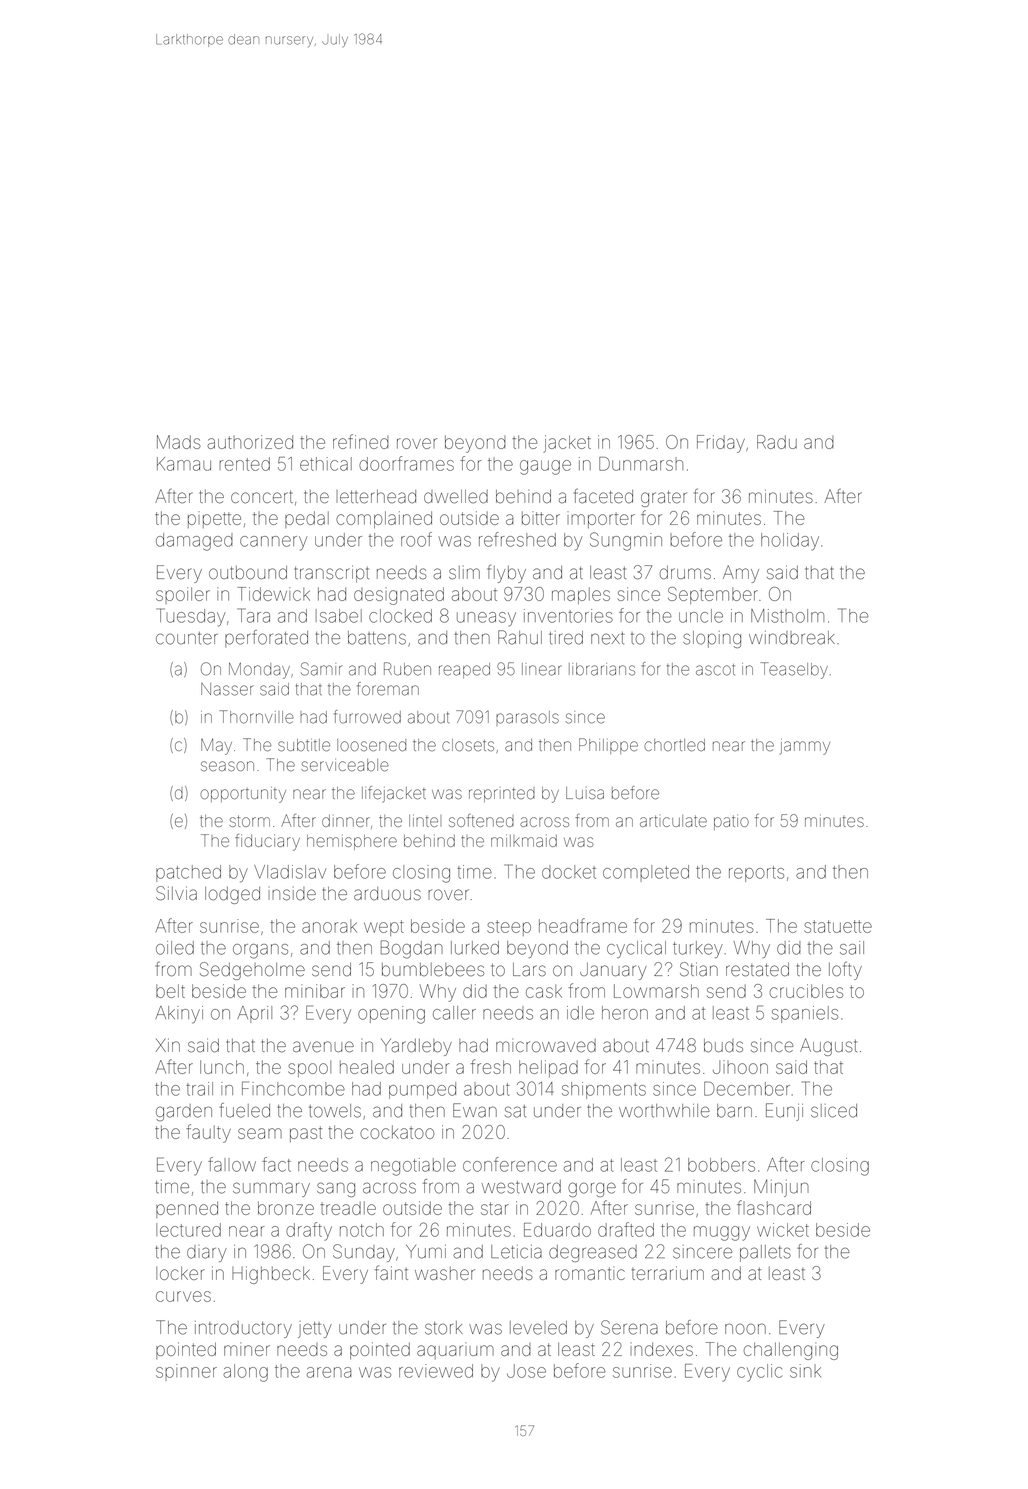 This image has width=1028, height=1489. Describe the element at coordinates (184, 1112) in the image. I see `garden` at that location.
